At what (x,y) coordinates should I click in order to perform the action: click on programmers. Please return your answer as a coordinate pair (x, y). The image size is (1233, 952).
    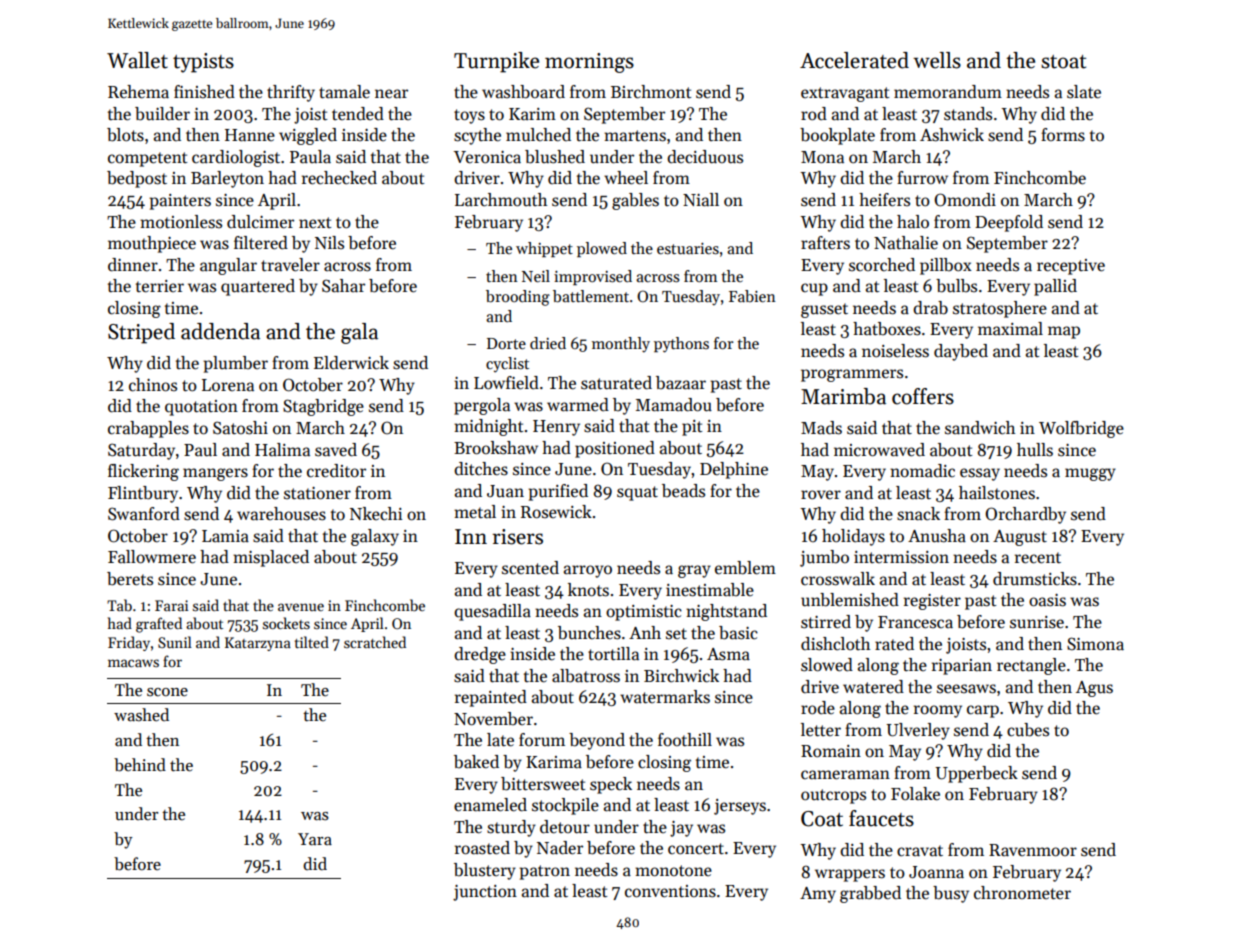
    Looking at the image, I should click on (852, 375).
